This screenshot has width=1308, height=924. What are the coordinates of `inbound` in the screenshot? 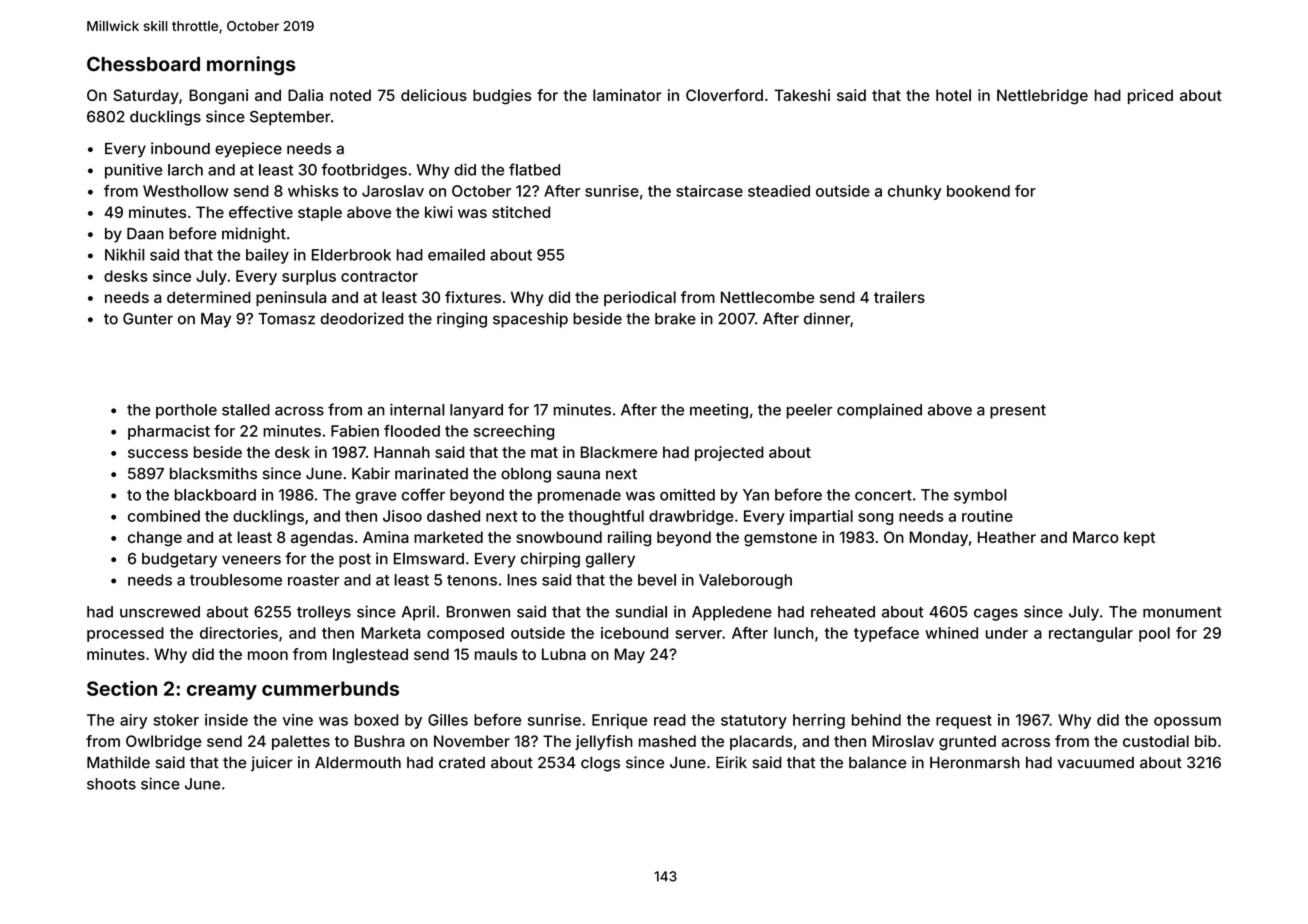 It's located at (180, 148).
